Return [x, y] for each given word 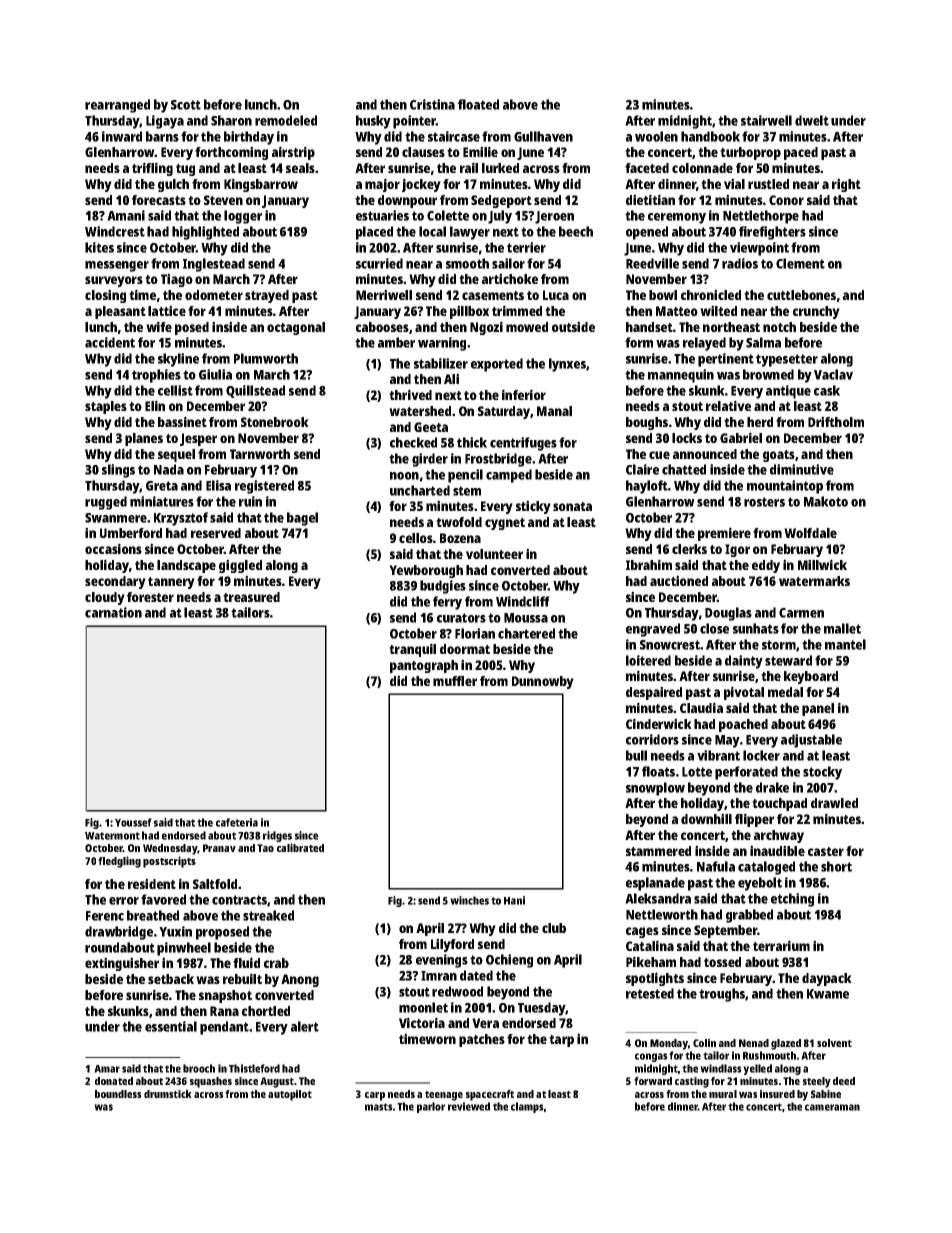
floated [478, 104]
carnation [113, 612]
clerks [689, 549]
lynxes [567, 365]
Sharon [231, 120]
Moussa [526, 618]
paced [801, 153]
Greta [162, 486]
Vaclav [833, 374]
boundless [118, 1094]
